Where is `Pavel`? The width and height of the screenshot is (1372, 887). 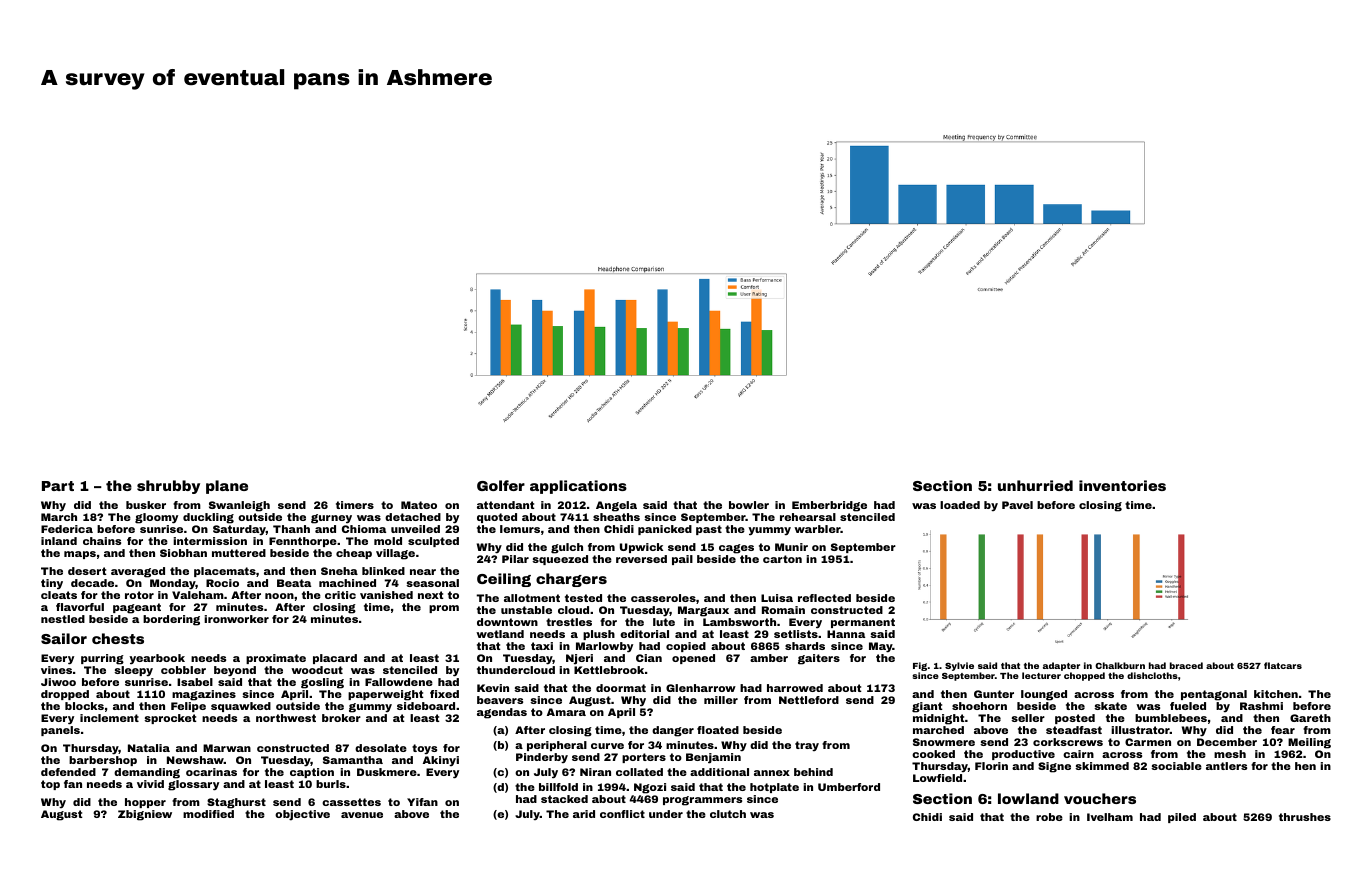
Pavel is located at coordinates (1017, 505).
